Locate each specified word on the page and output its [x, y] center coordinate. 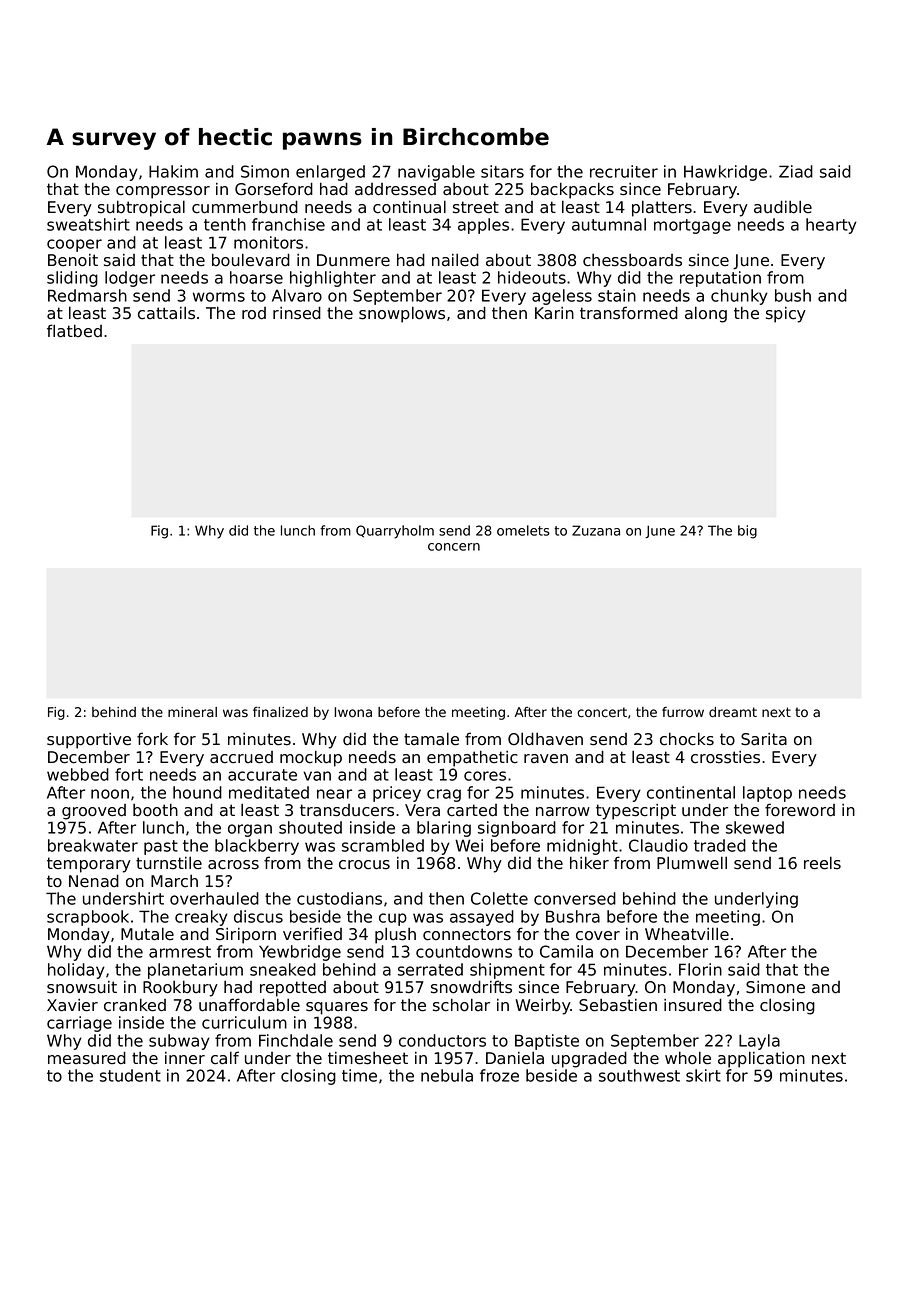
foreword [800, 810]
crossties [725, 757]
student [130, 1075]
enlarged [330, 173]
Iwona [353, 712]
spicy [786, 315]
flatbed [74, 331]
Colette [499, 898]
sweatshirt [88, 224]
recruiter [624, 171]
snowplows [402, 314]
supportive [89, 741]
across [233, 865]
